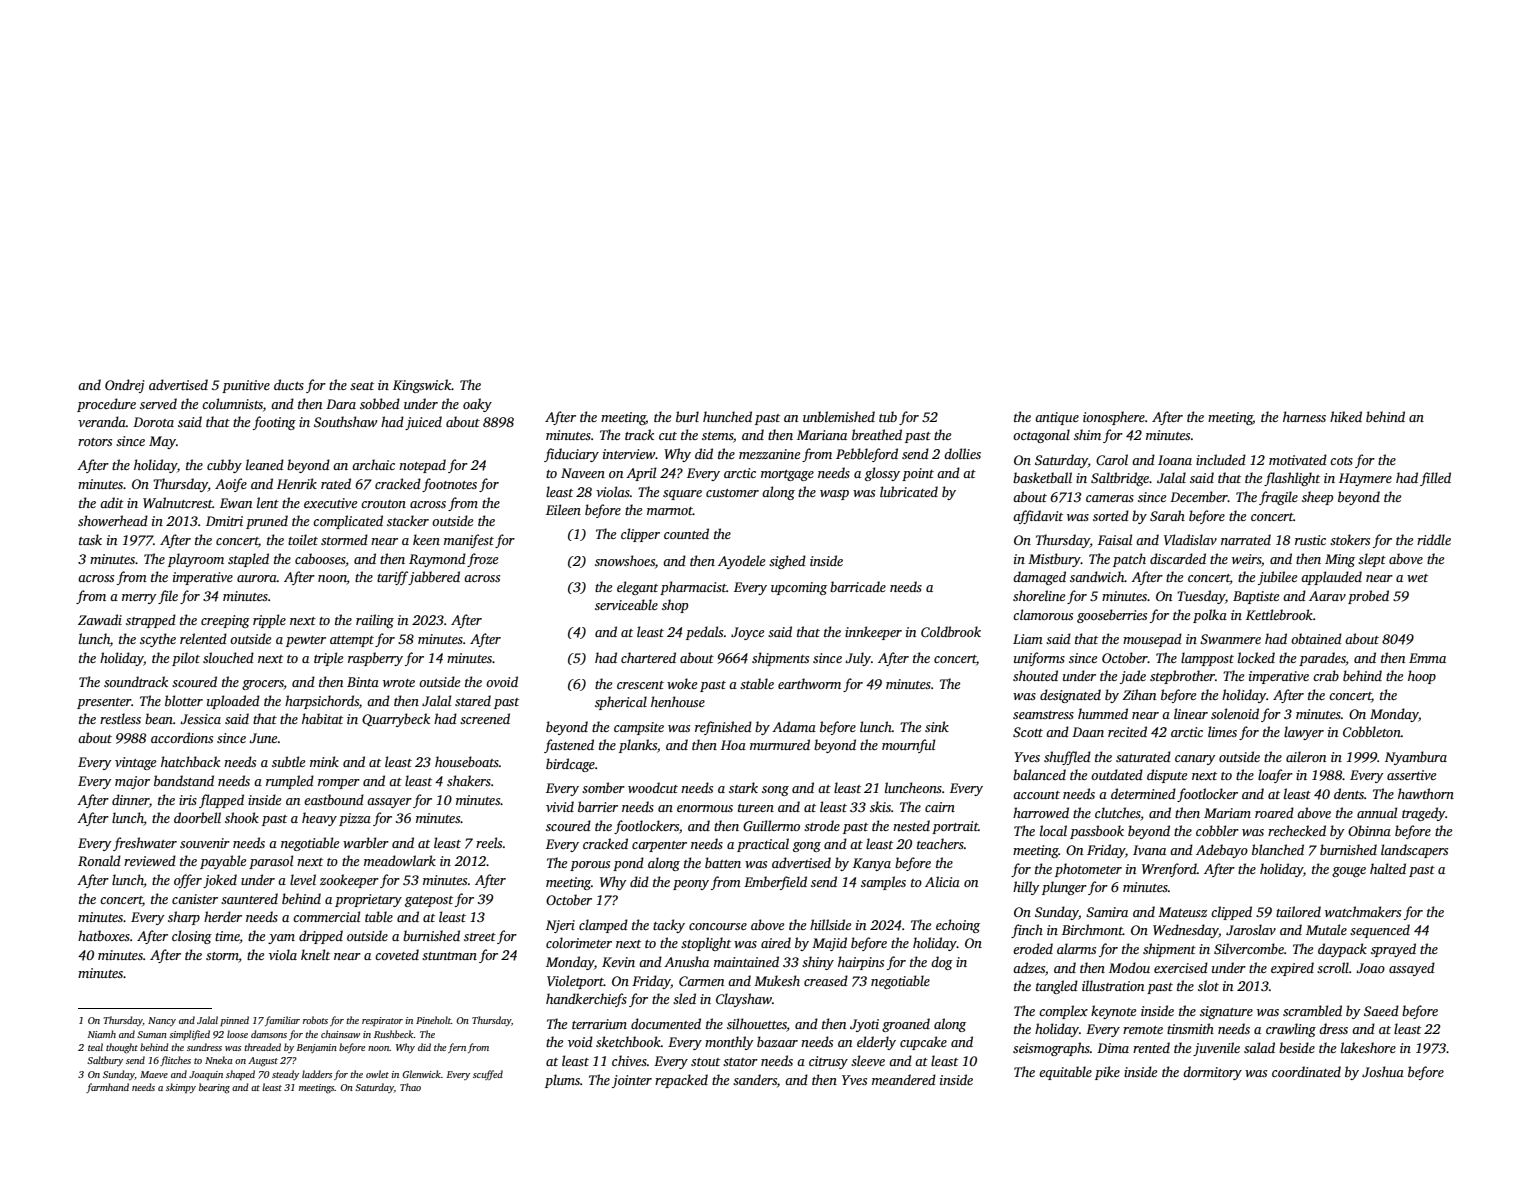 The image size is (1533, 1185). What do you see at coordinates (834, 495) in the page?
I see `wasp` at bounding box center [834, 495].
